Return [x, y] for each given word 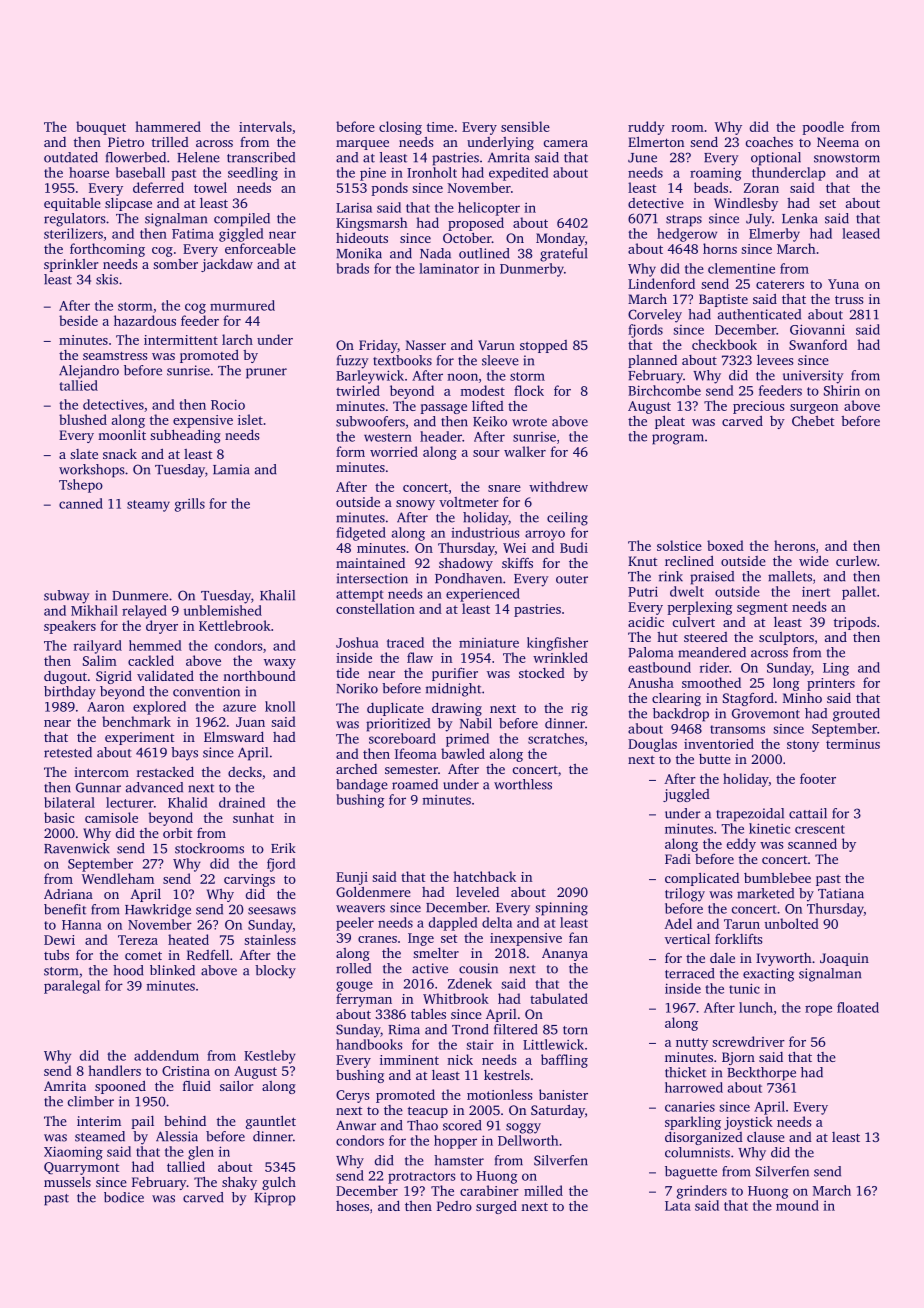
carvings [249, 880]
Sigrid [114, 677]
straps [684, 221]
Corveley [655, 316]
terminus [853, 744]
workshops [92, 471]
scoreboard [402, 738]
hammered [168, 126]
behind [185, 1121]
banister [563, 1094]
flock [529, 390]
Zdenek [470, 983]
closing [400, 128]
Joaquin [844, 959]
